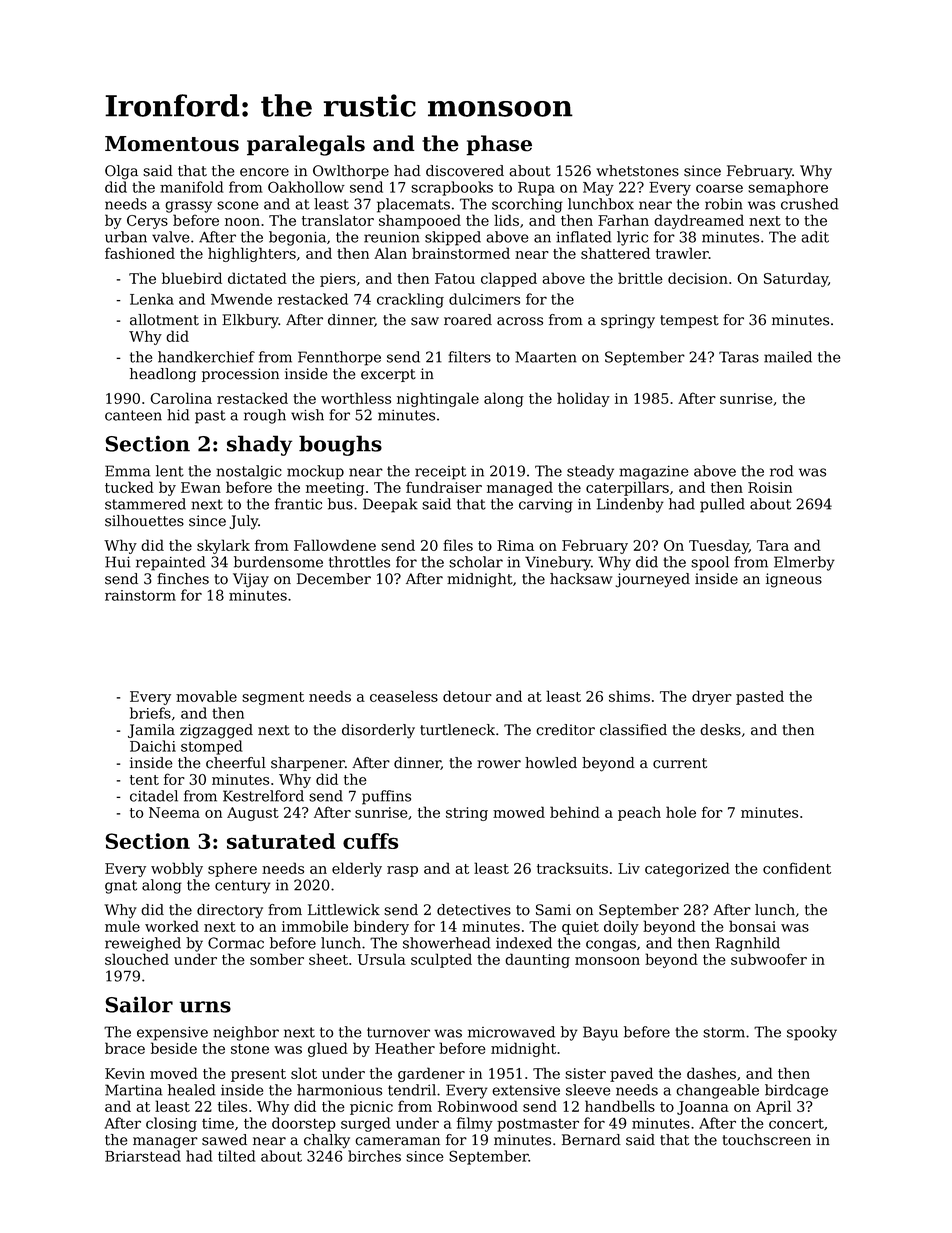 The height and width of the screenshot is (1233, 952). Describe the element at coordinates (172, 144) in the screenshot. I see `Momentous` at that location.
